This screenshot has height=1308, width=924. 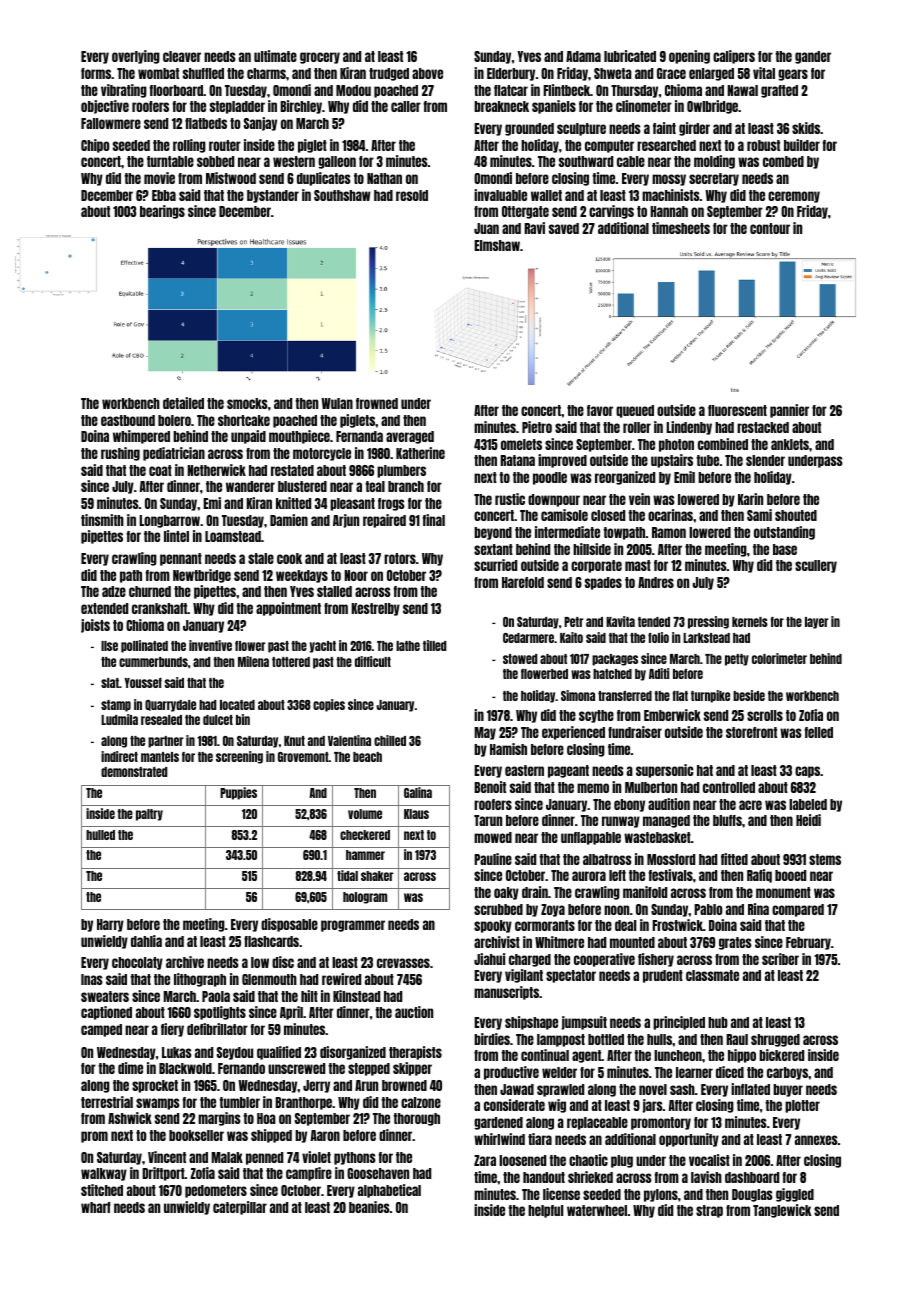 What do you see at coordinates (689, 428) in the screenshot?
I see `Lindenby` at bounding box center [689, 428].
